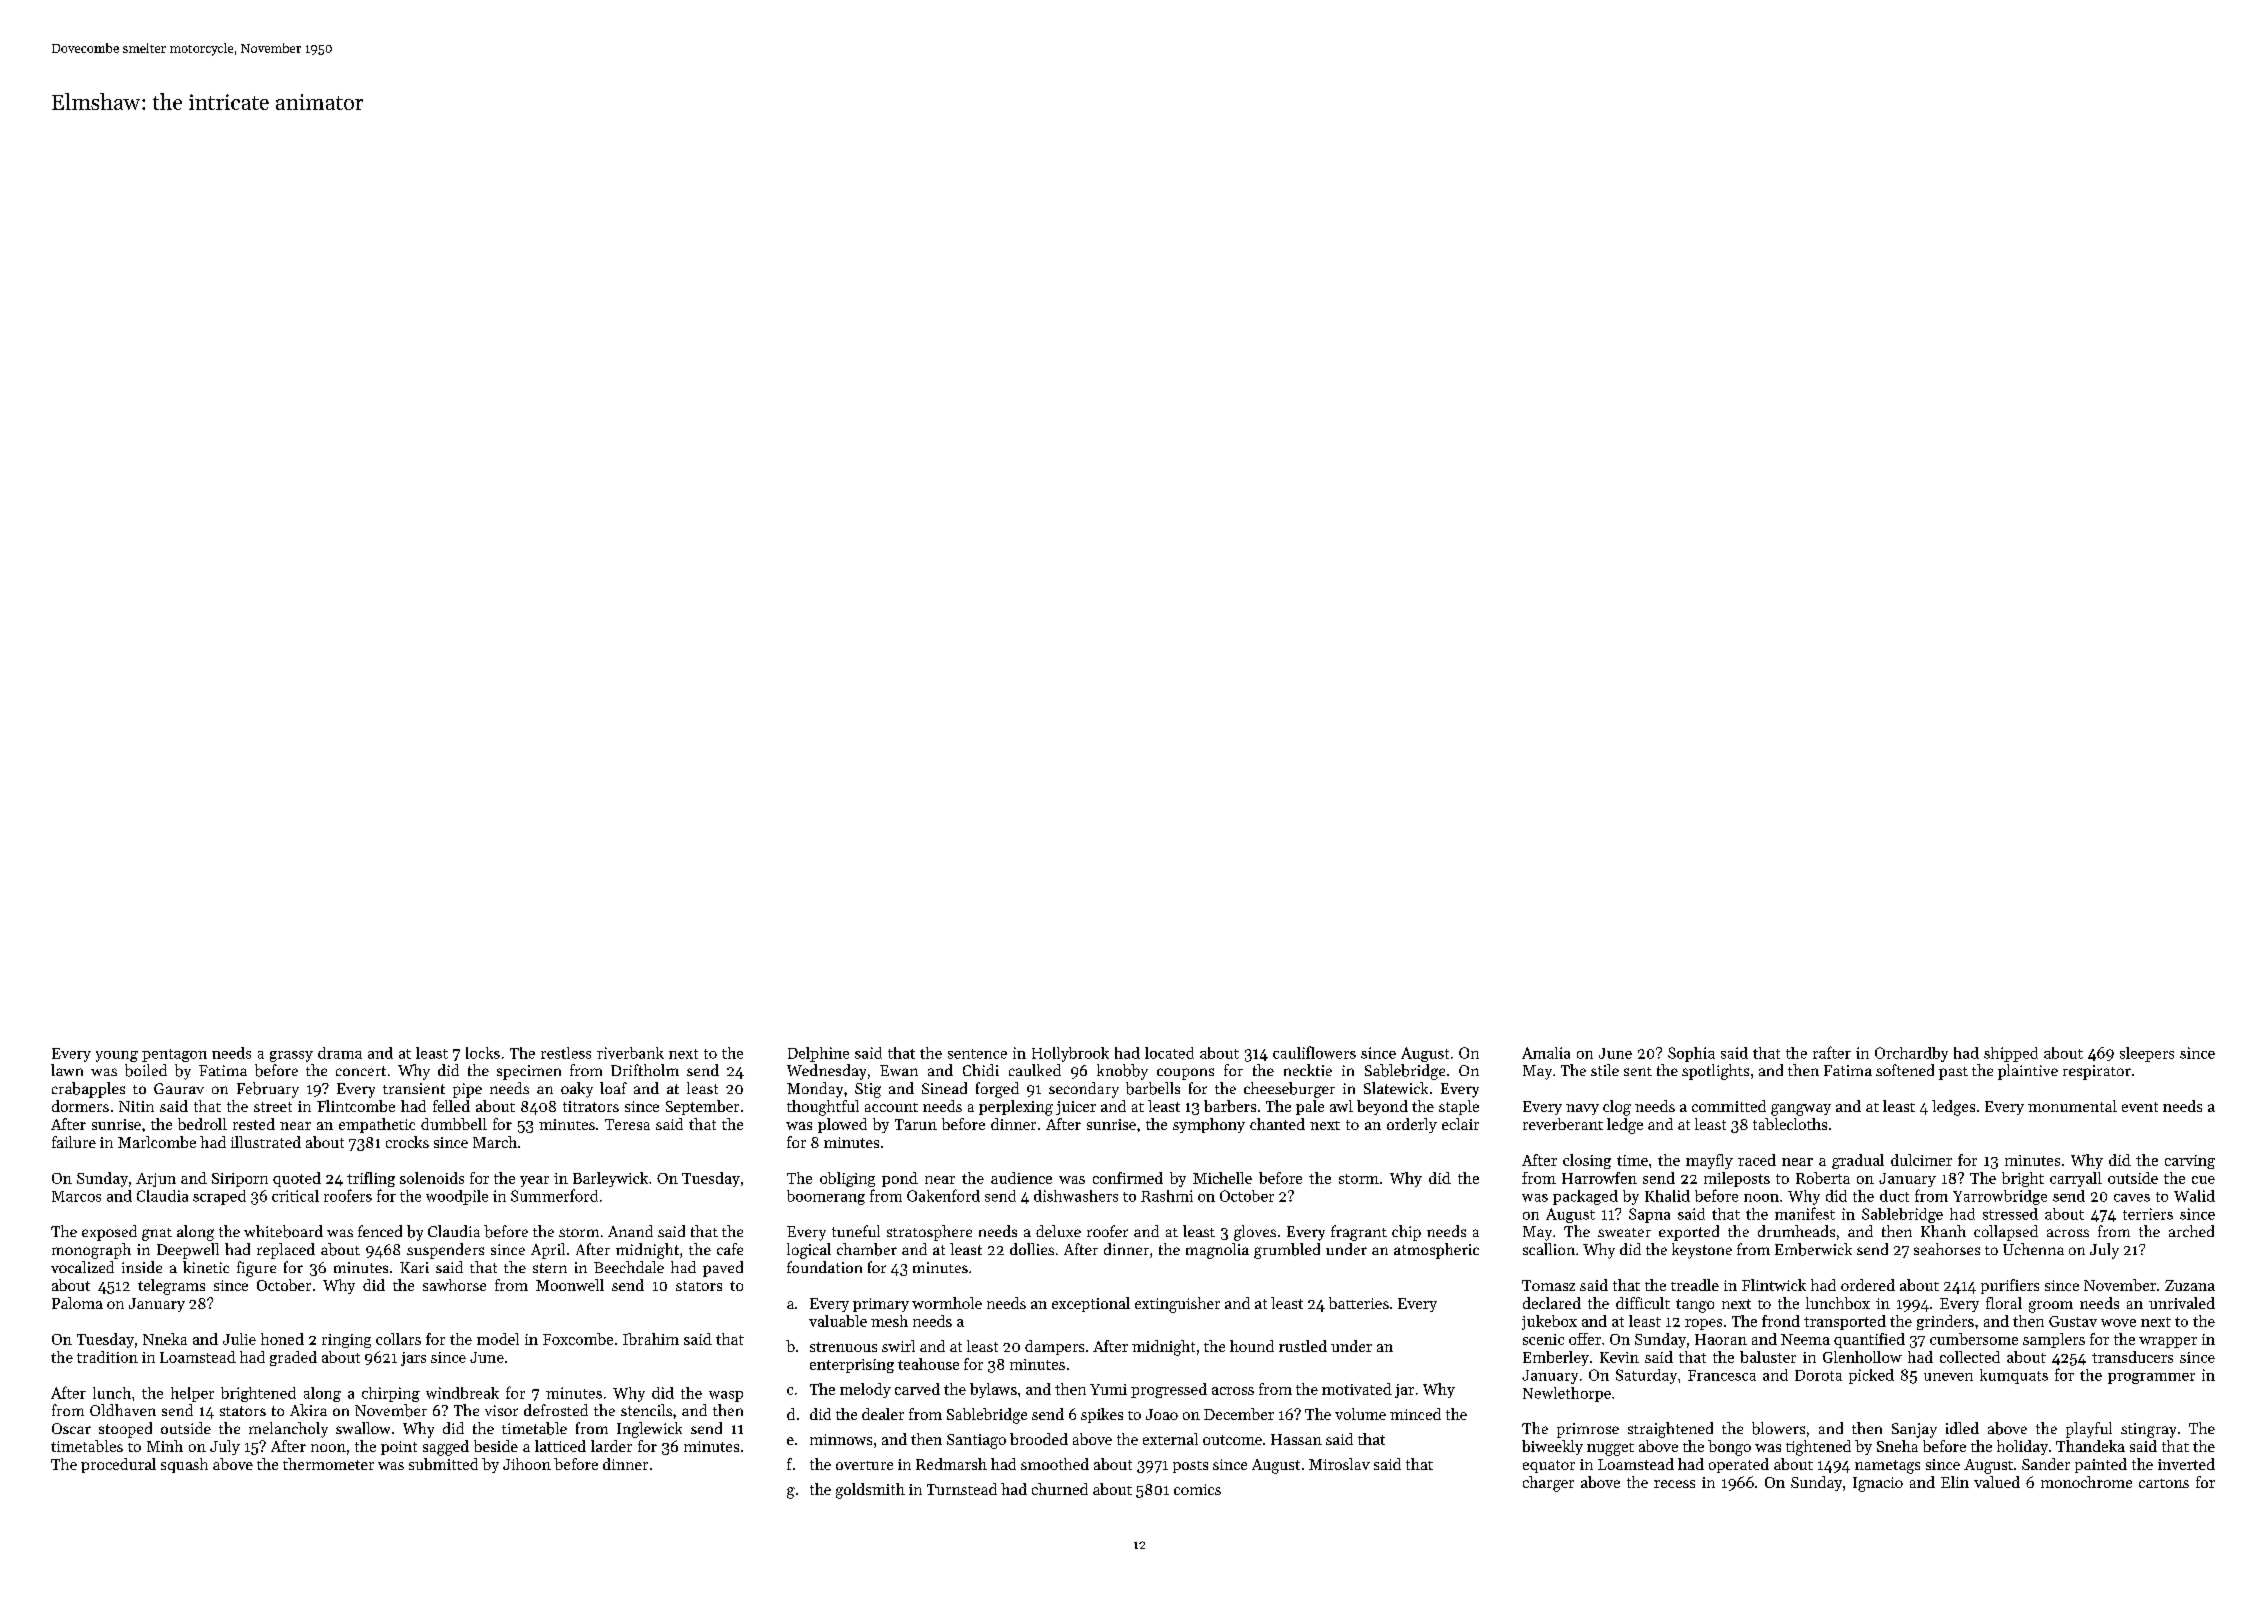 This document has height=1602, width=2266. I want to click on dealer, so click(883, 1414).
